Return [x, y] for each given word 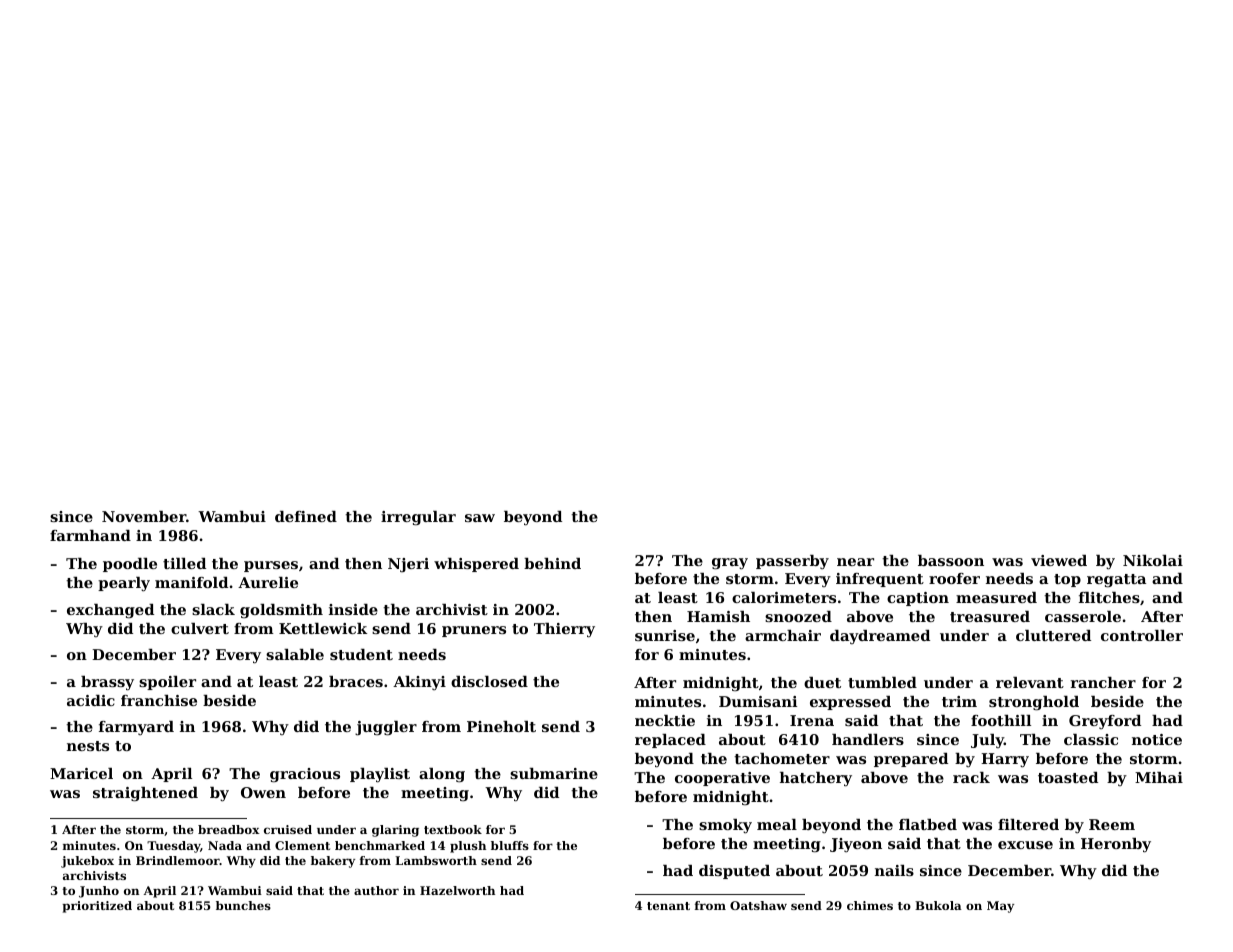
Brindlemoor [178, 860]
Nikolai [1153, 560]
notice [1157, 739]
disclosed [489, 681]
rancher [1103, 682]
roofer [954, 578]
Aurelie [268, 582]
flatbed [928, 824]
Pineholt [501, 726]
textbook [453, 829]
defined [306, 516]
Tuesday [174, 847]
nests [88, 746]
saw [480, 518]
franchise [159, 700]
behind [552, 563]
